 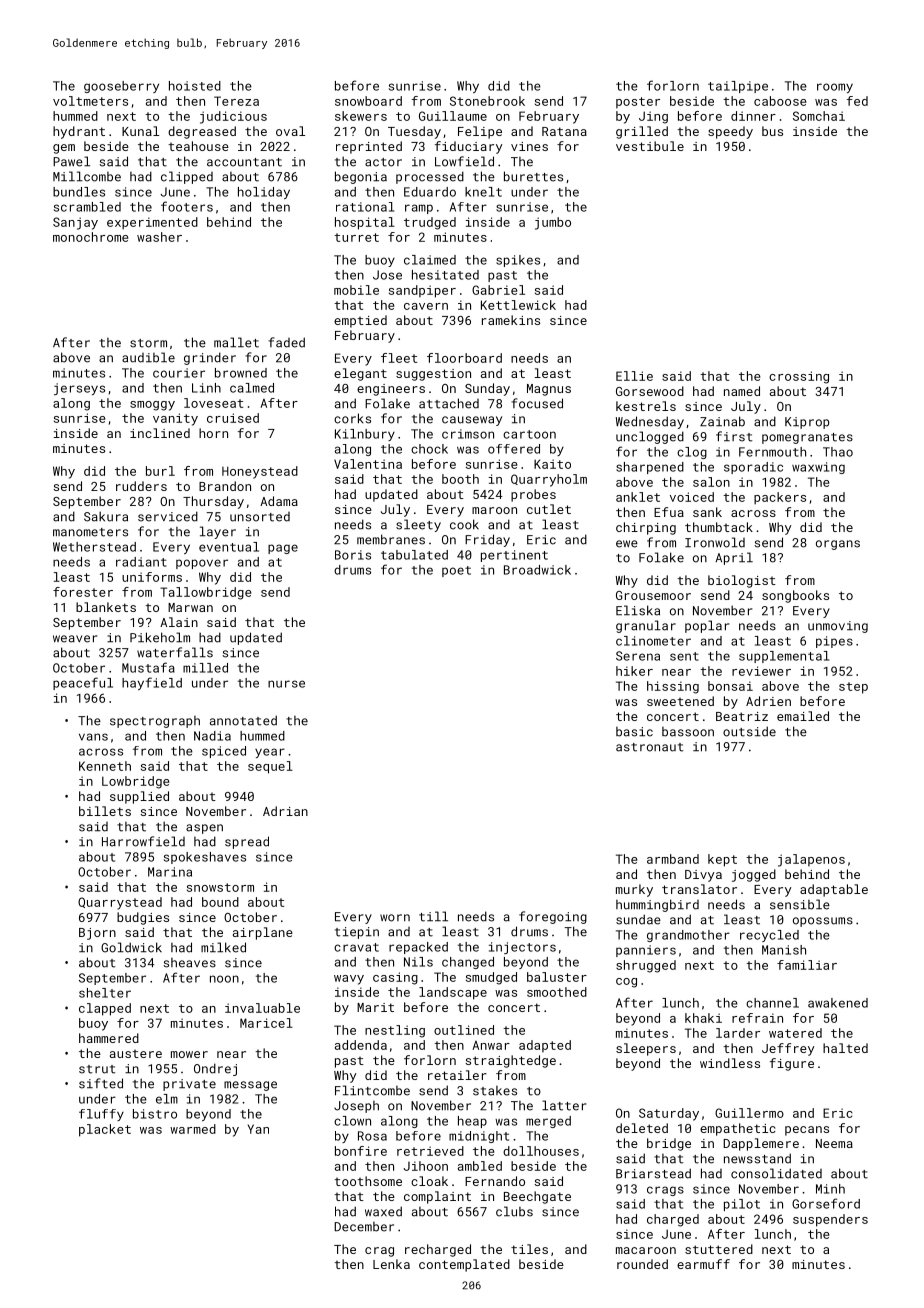 I want to click on repacked, so click(x=418, y=948).
